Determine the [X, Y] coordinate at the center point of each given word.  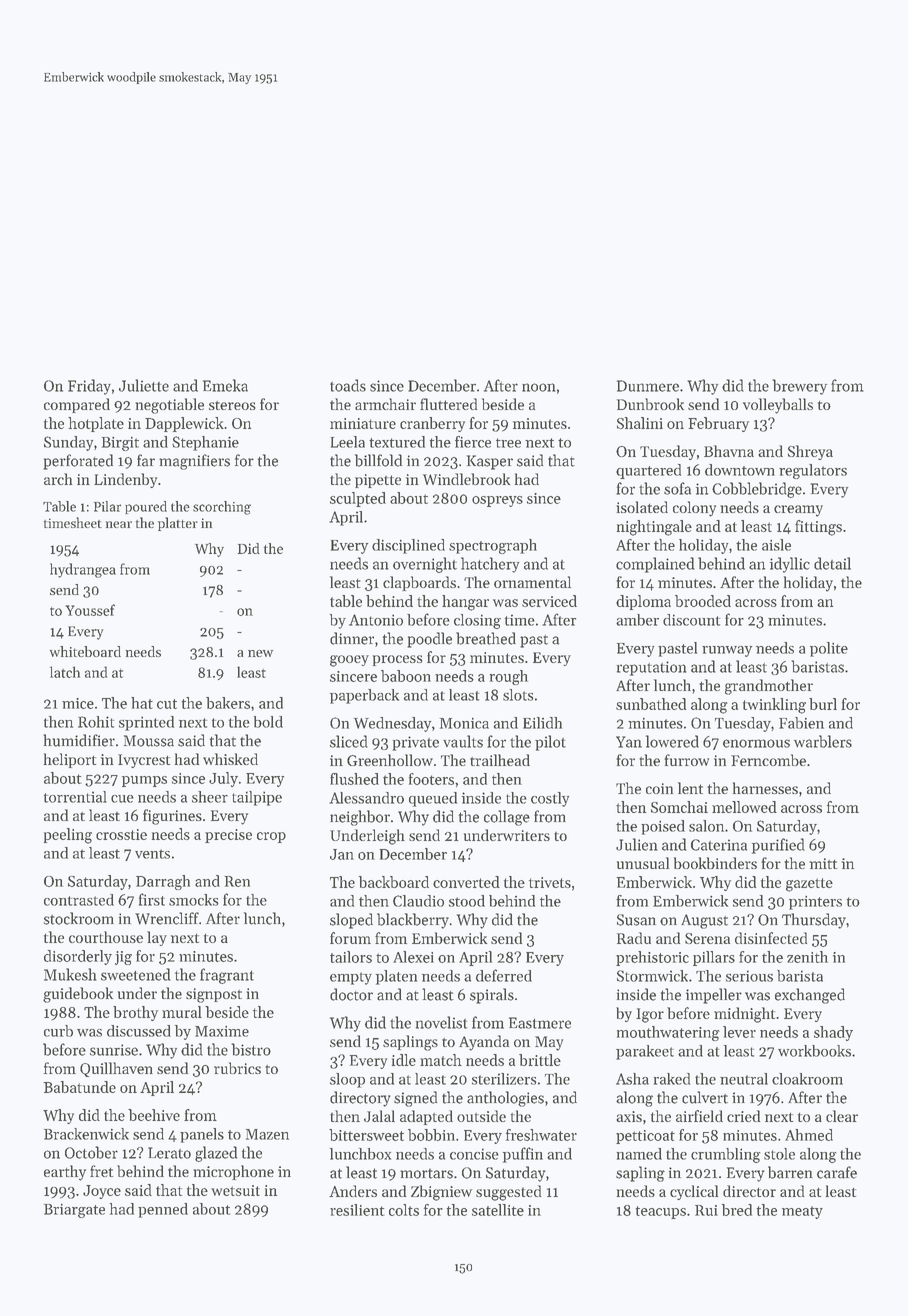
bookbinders [715, 863]
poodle [429, 640]
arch [58, 479]
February [718, 424]
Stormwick [652, 976]
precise [228, 836]
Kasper [490, 462]
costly [550, 799]
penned [163, 1210]
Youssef [90, 610]
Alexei [413, 957]
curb [58, 1031]
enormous [756, 743]
